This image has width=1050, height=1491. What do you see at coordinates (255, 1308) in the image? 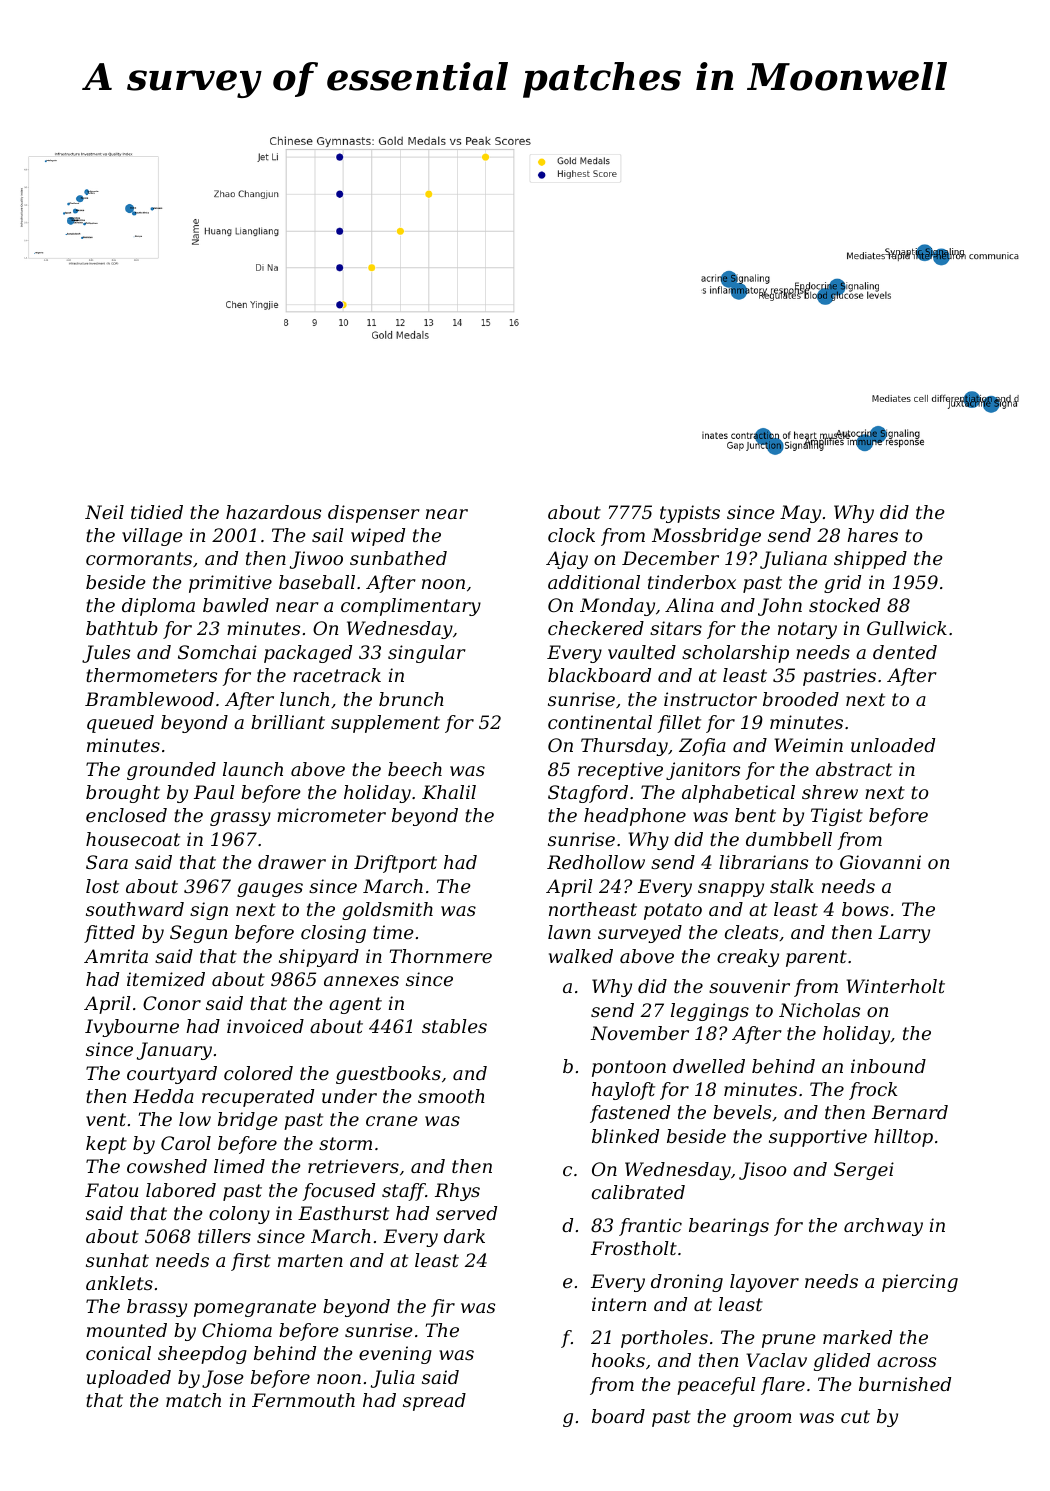
I see `pomegranate` at bounding box center [255, 1308].
